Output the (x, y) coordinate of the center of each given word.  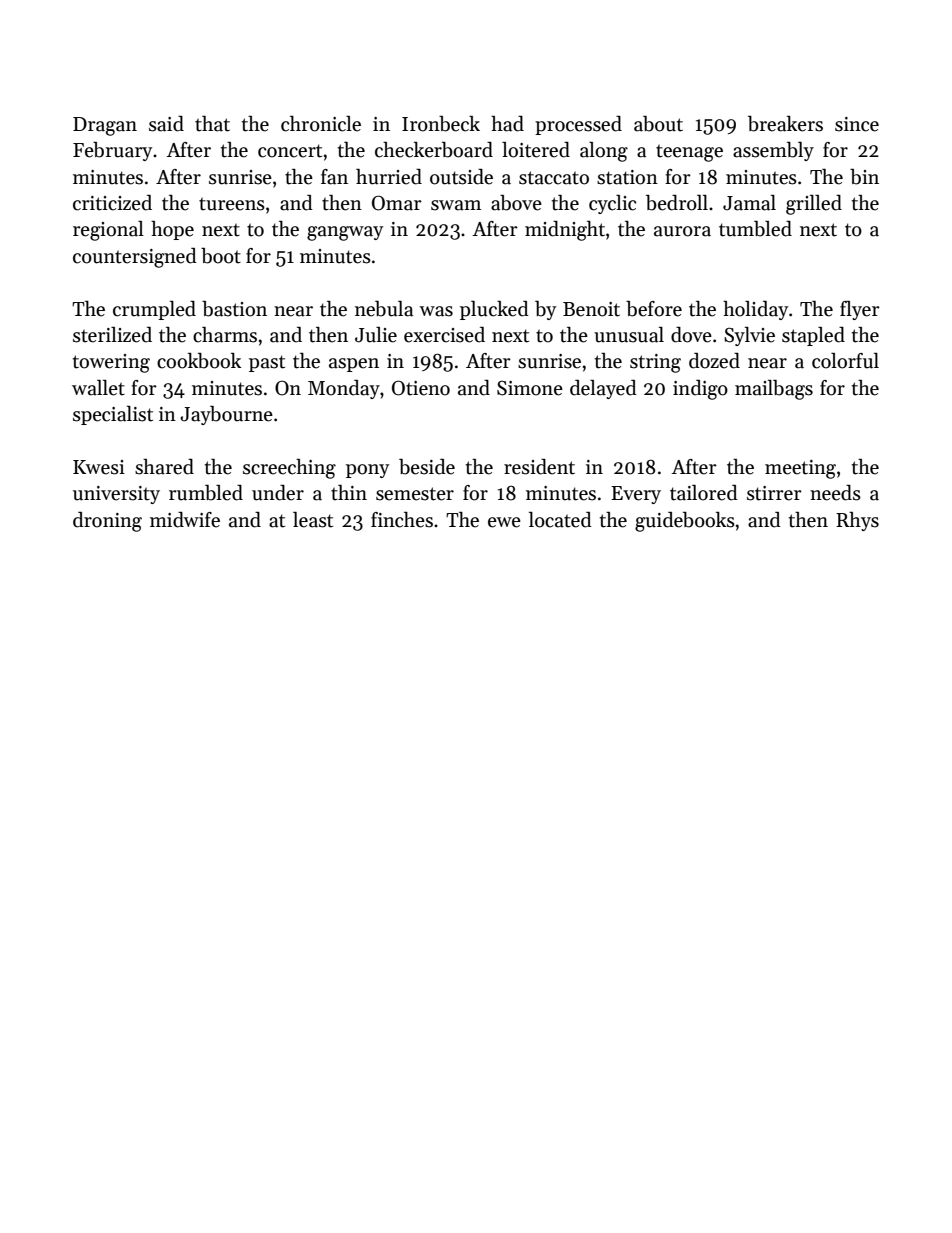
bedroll (677, 203)
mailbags (774, 390)
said (166, 124)
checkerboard (434, 150)
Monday (344, 389)
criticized (112, 203)
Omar (397, 203)
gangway (345, 233)
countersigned (135, 258)
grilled (814, 205)
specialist (113, 415)
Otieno (421, 388)
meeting (800, 469)
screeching (289, 469)
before (654, 309)
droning (107, 522)
